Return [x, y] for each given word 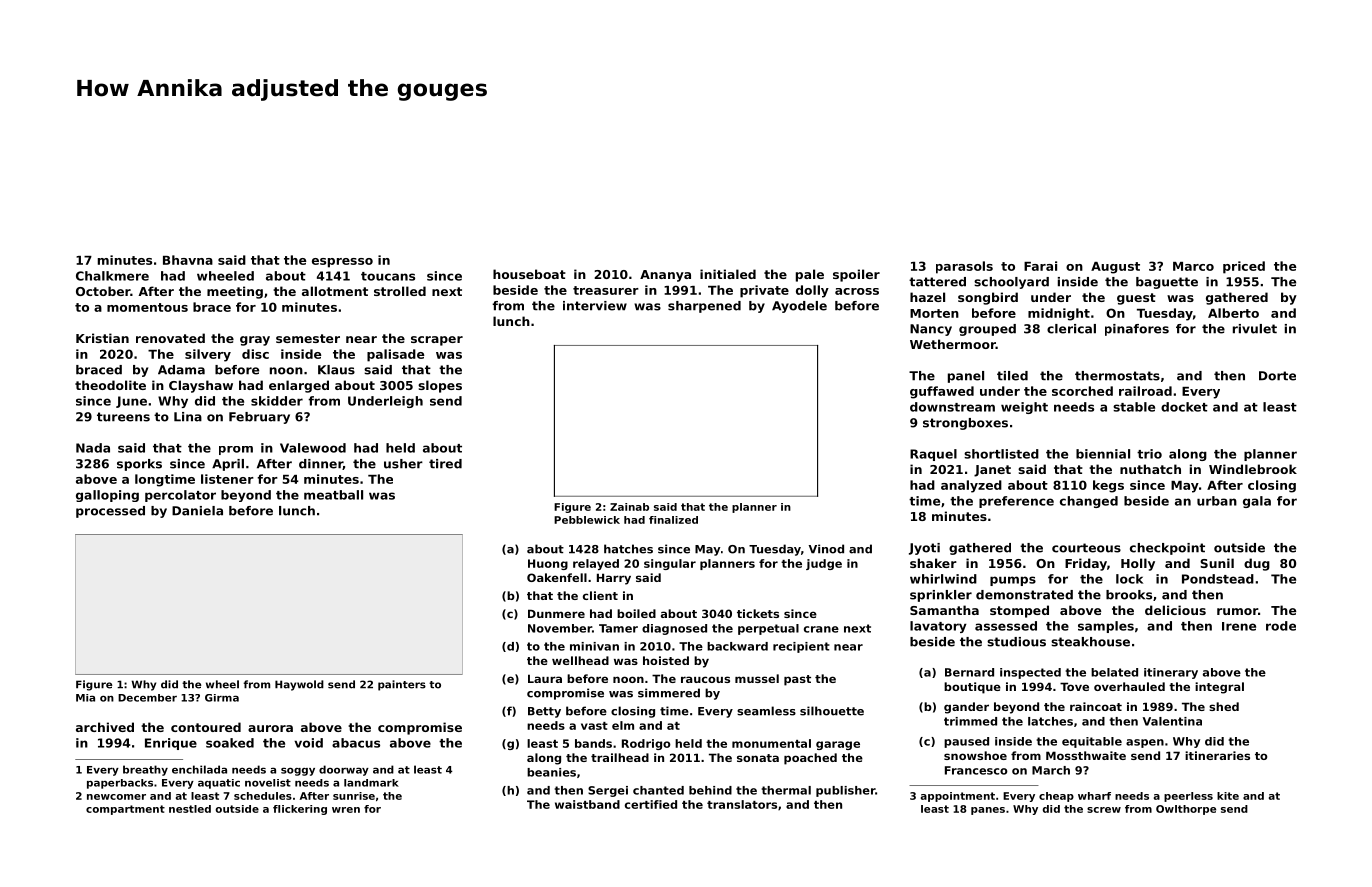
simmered [669, 693]
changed [1089, 502]
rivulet [1255, 329]
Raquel [933, 455]
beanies [551, 772]
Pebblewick [587, 520]
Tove [1074, 686]
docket [1184, 407]
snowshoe [975, 755]
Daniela [197, 511]
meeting [235, 292]
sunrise [354, 796]
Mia [85, 698]
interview [595, 306]
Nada [93, 448]
